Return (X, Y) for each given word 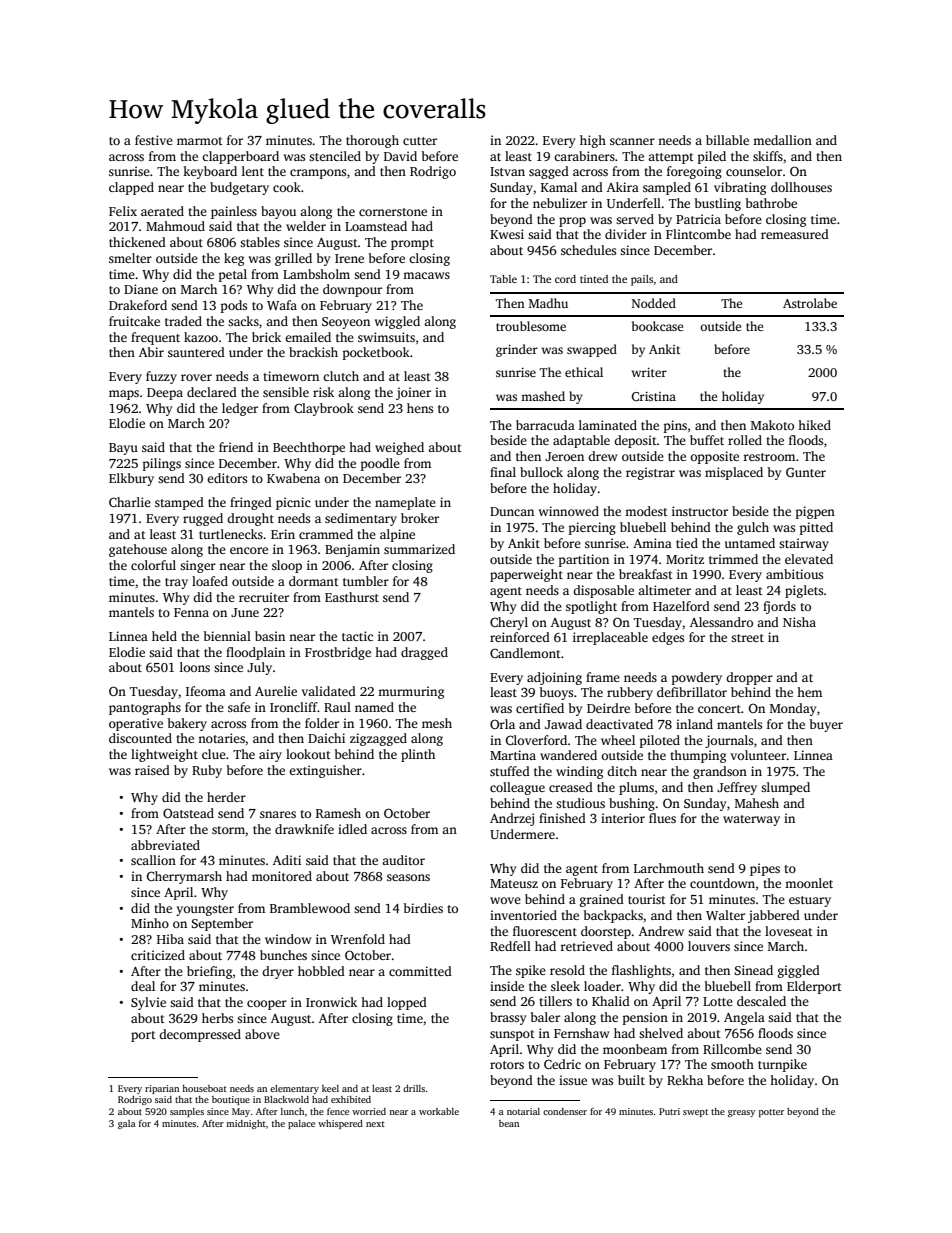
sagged (549, 172)
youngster (205, 910)
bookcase (657, 326)
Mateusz (514, 883)
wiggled (397, 322)
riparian (162, 1089)
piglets (804, 591)
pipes (765, 869)
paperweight (526, 575)
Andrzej (512, 819)
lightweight (164, 755)
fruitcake (134, 321)
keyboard (210, 172)
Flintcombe (698, 234)
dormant (314, 581)
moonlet (809, 883)
